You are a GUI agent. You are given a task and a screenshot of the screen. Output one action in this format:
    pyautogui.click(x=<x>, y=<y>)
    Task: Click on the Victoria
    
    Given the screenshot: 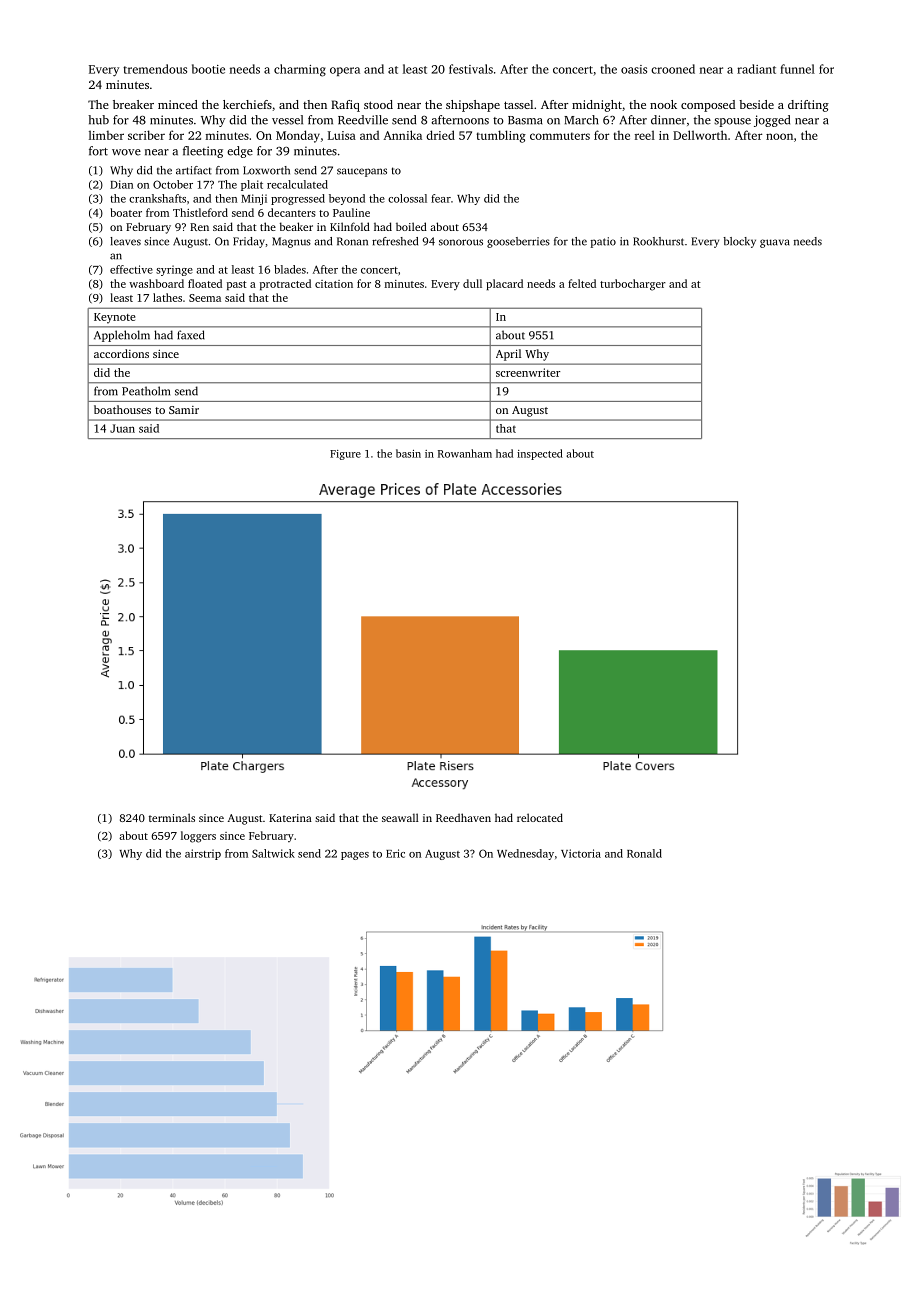 What is the action you would take?
    pyautogui.click(x=581, y=853)
